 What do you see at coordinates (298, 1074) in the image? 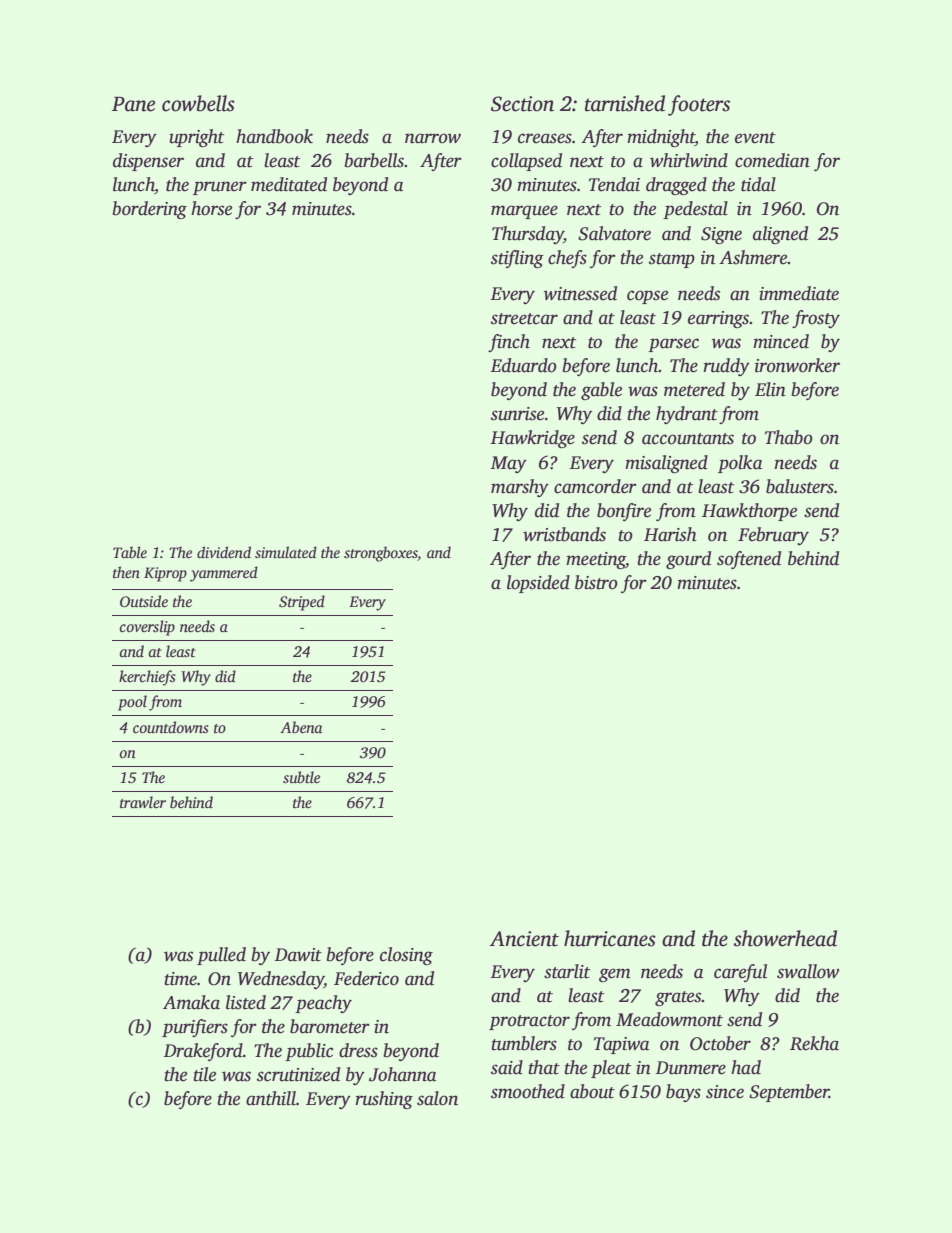
I see `scrutinized` at bounding box center [298, 1074].
